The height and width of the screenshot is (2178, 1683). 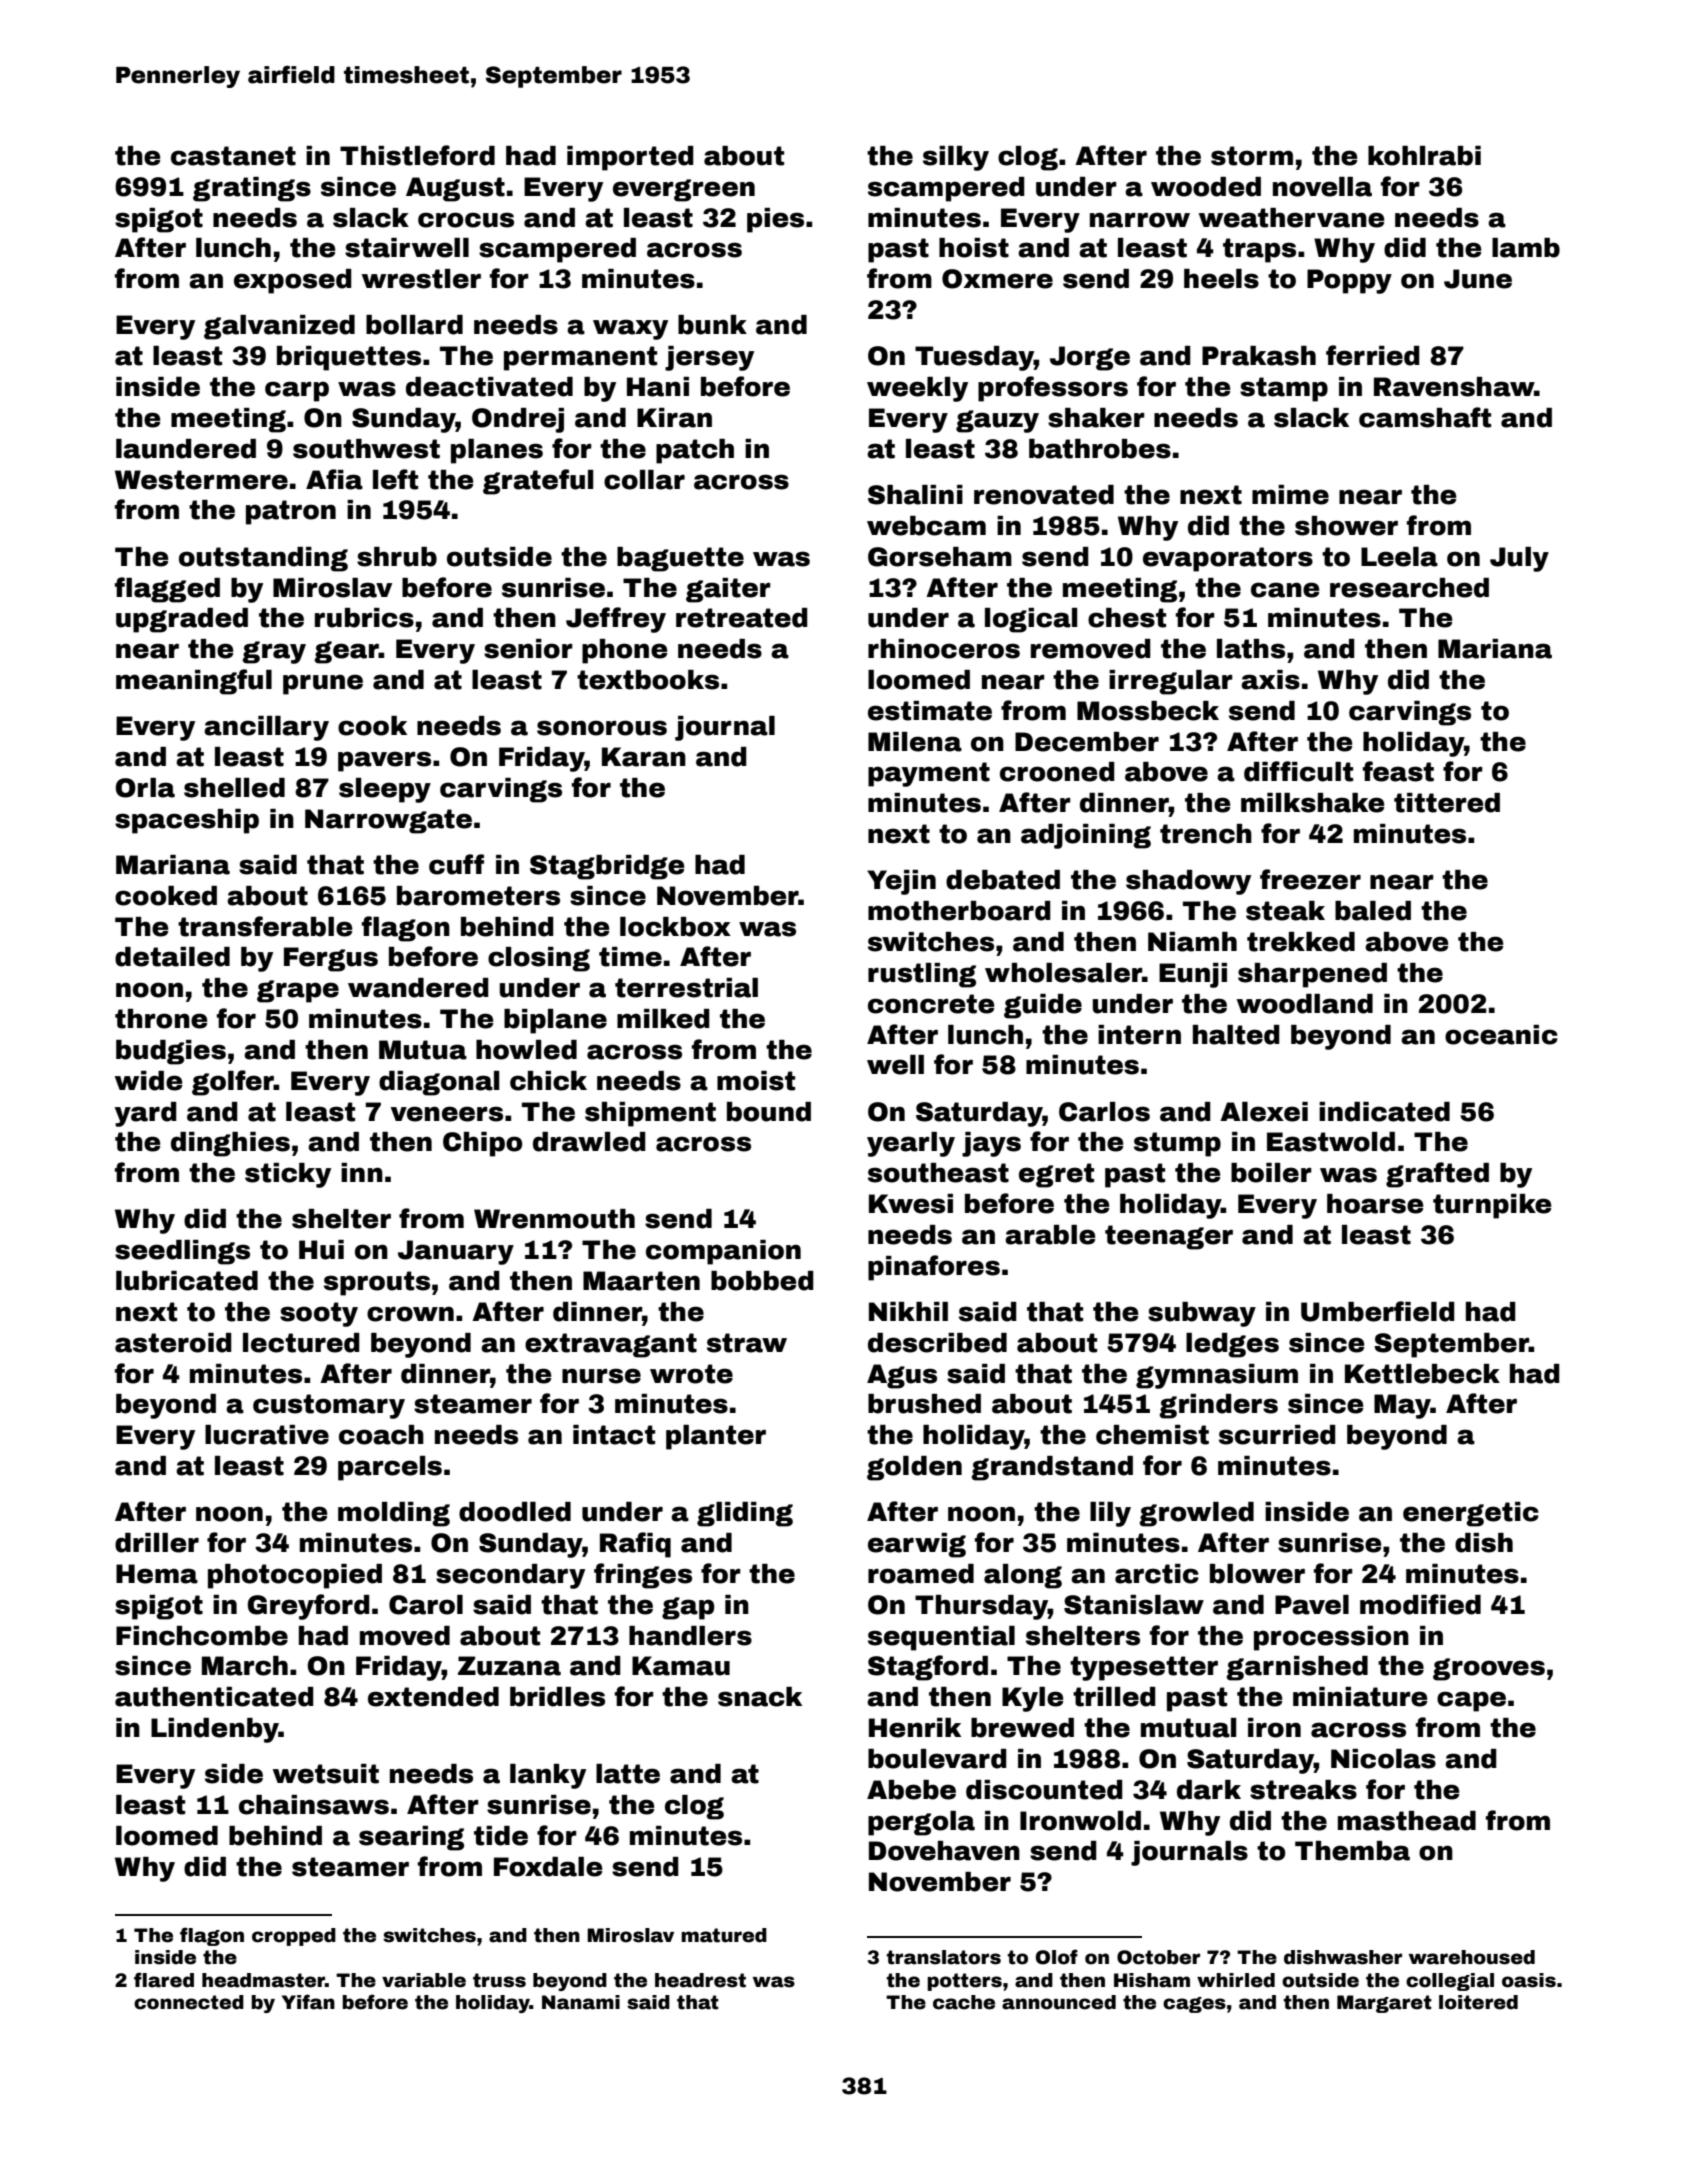 I want to click on Umberfield, so click(x=1378, y=1311).
